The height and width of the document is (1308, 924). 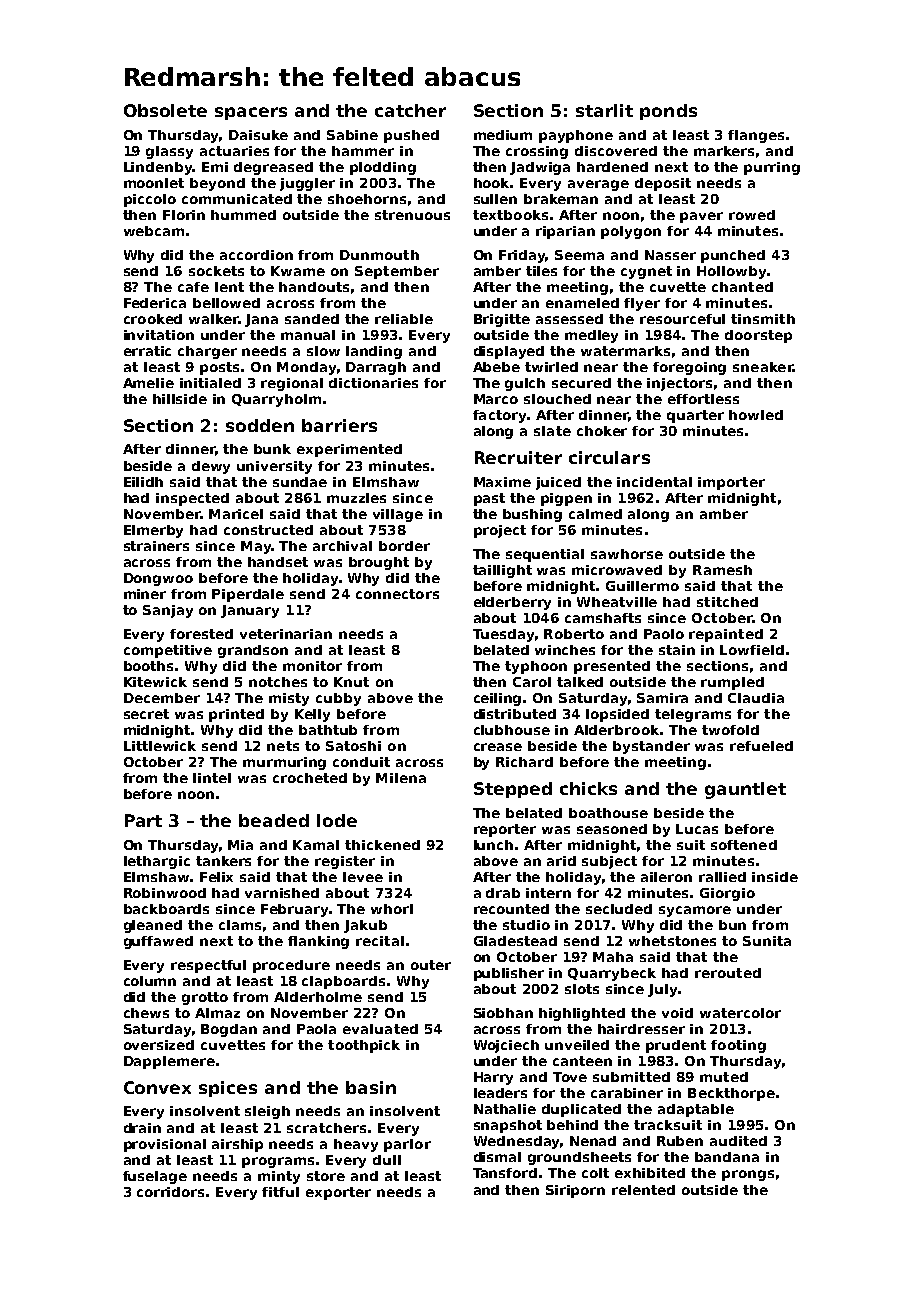 What do you see at coordinates (343, 982) in the document?
I see `clapboards` at bounding box center [343, 982].
